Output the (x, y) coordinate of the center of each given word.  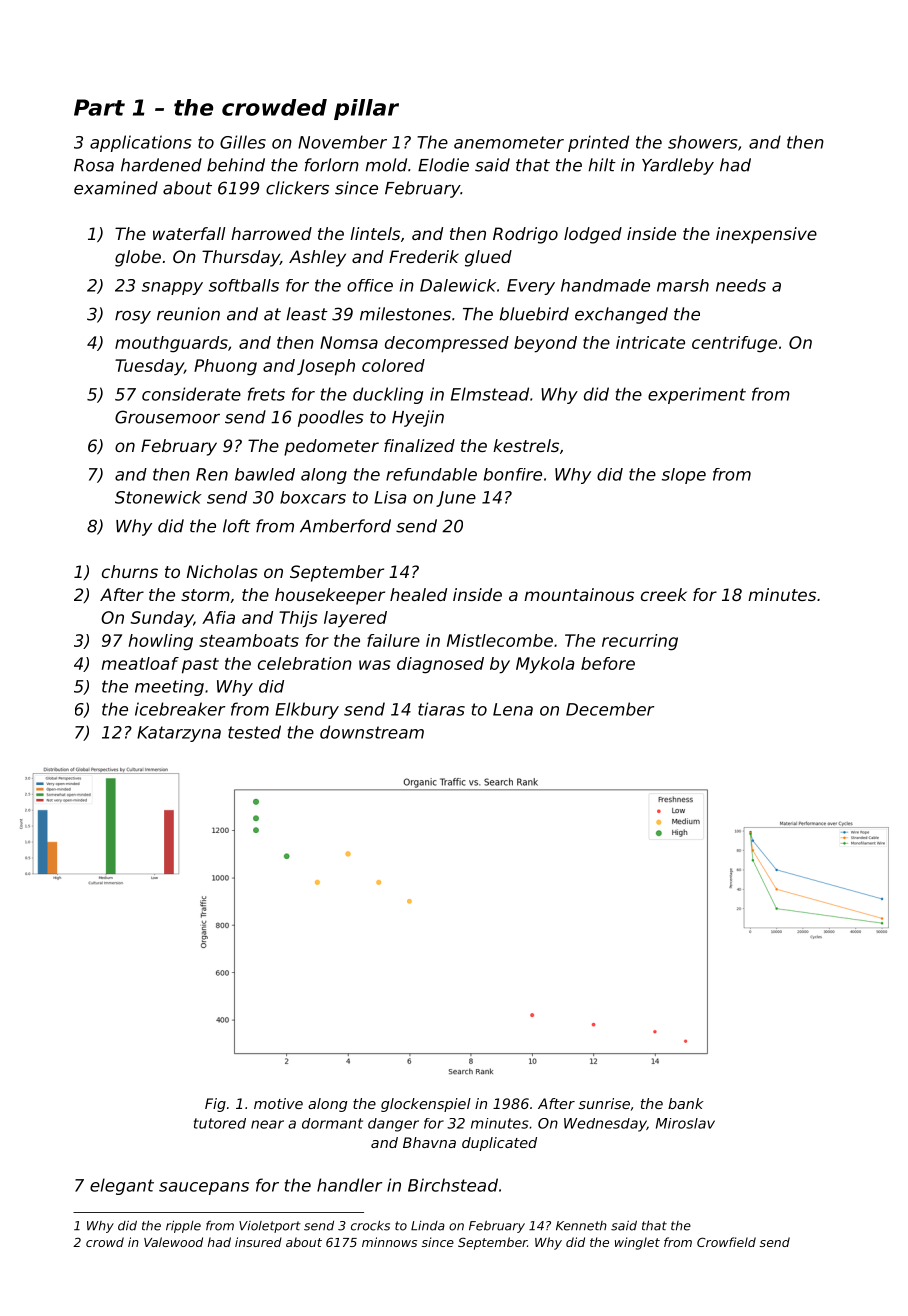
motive (278, 1103)
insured (258, 1242)
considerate (191, 394)
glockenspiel (426, 1105)
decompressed (447, 344)
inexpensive (766, 235)
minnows (389, 1242)
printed (598, 143)
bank (686, 1103)
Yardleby (678, 166)
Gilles (243, 142)
